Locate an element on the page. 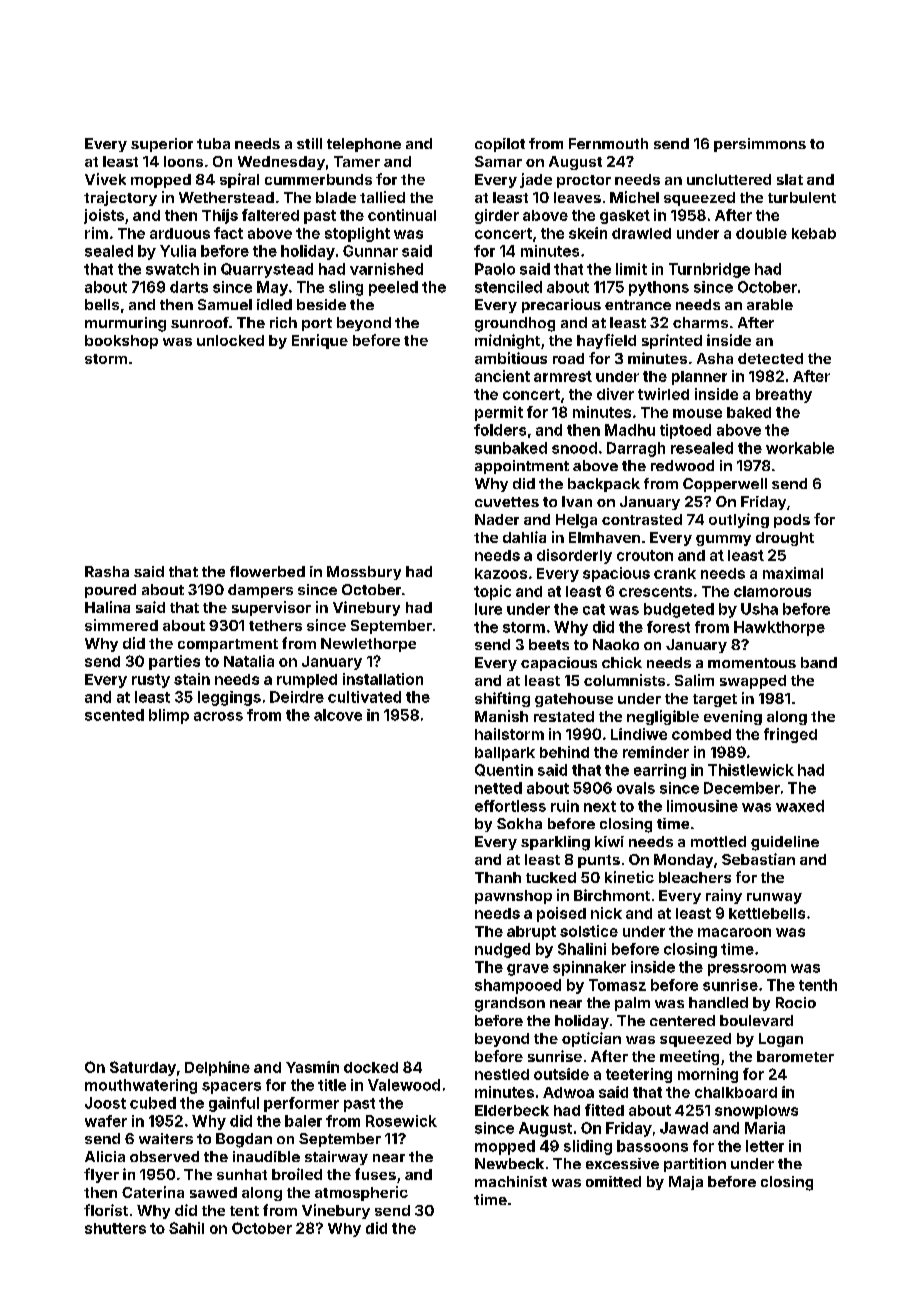  persimmons is located at coordinates (760, 145).
